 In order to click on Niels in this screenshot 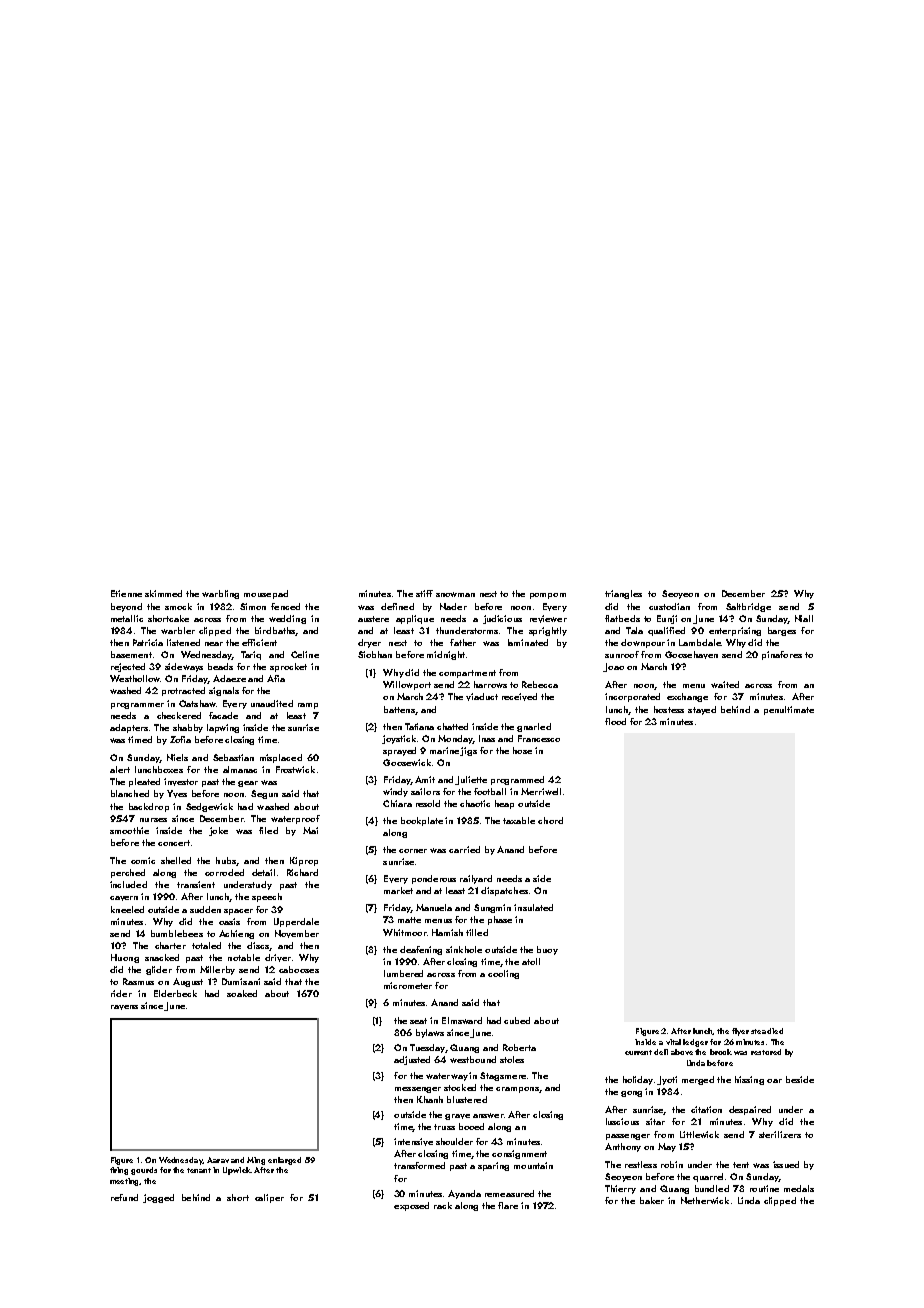, I will do `click(177, 757)`.
